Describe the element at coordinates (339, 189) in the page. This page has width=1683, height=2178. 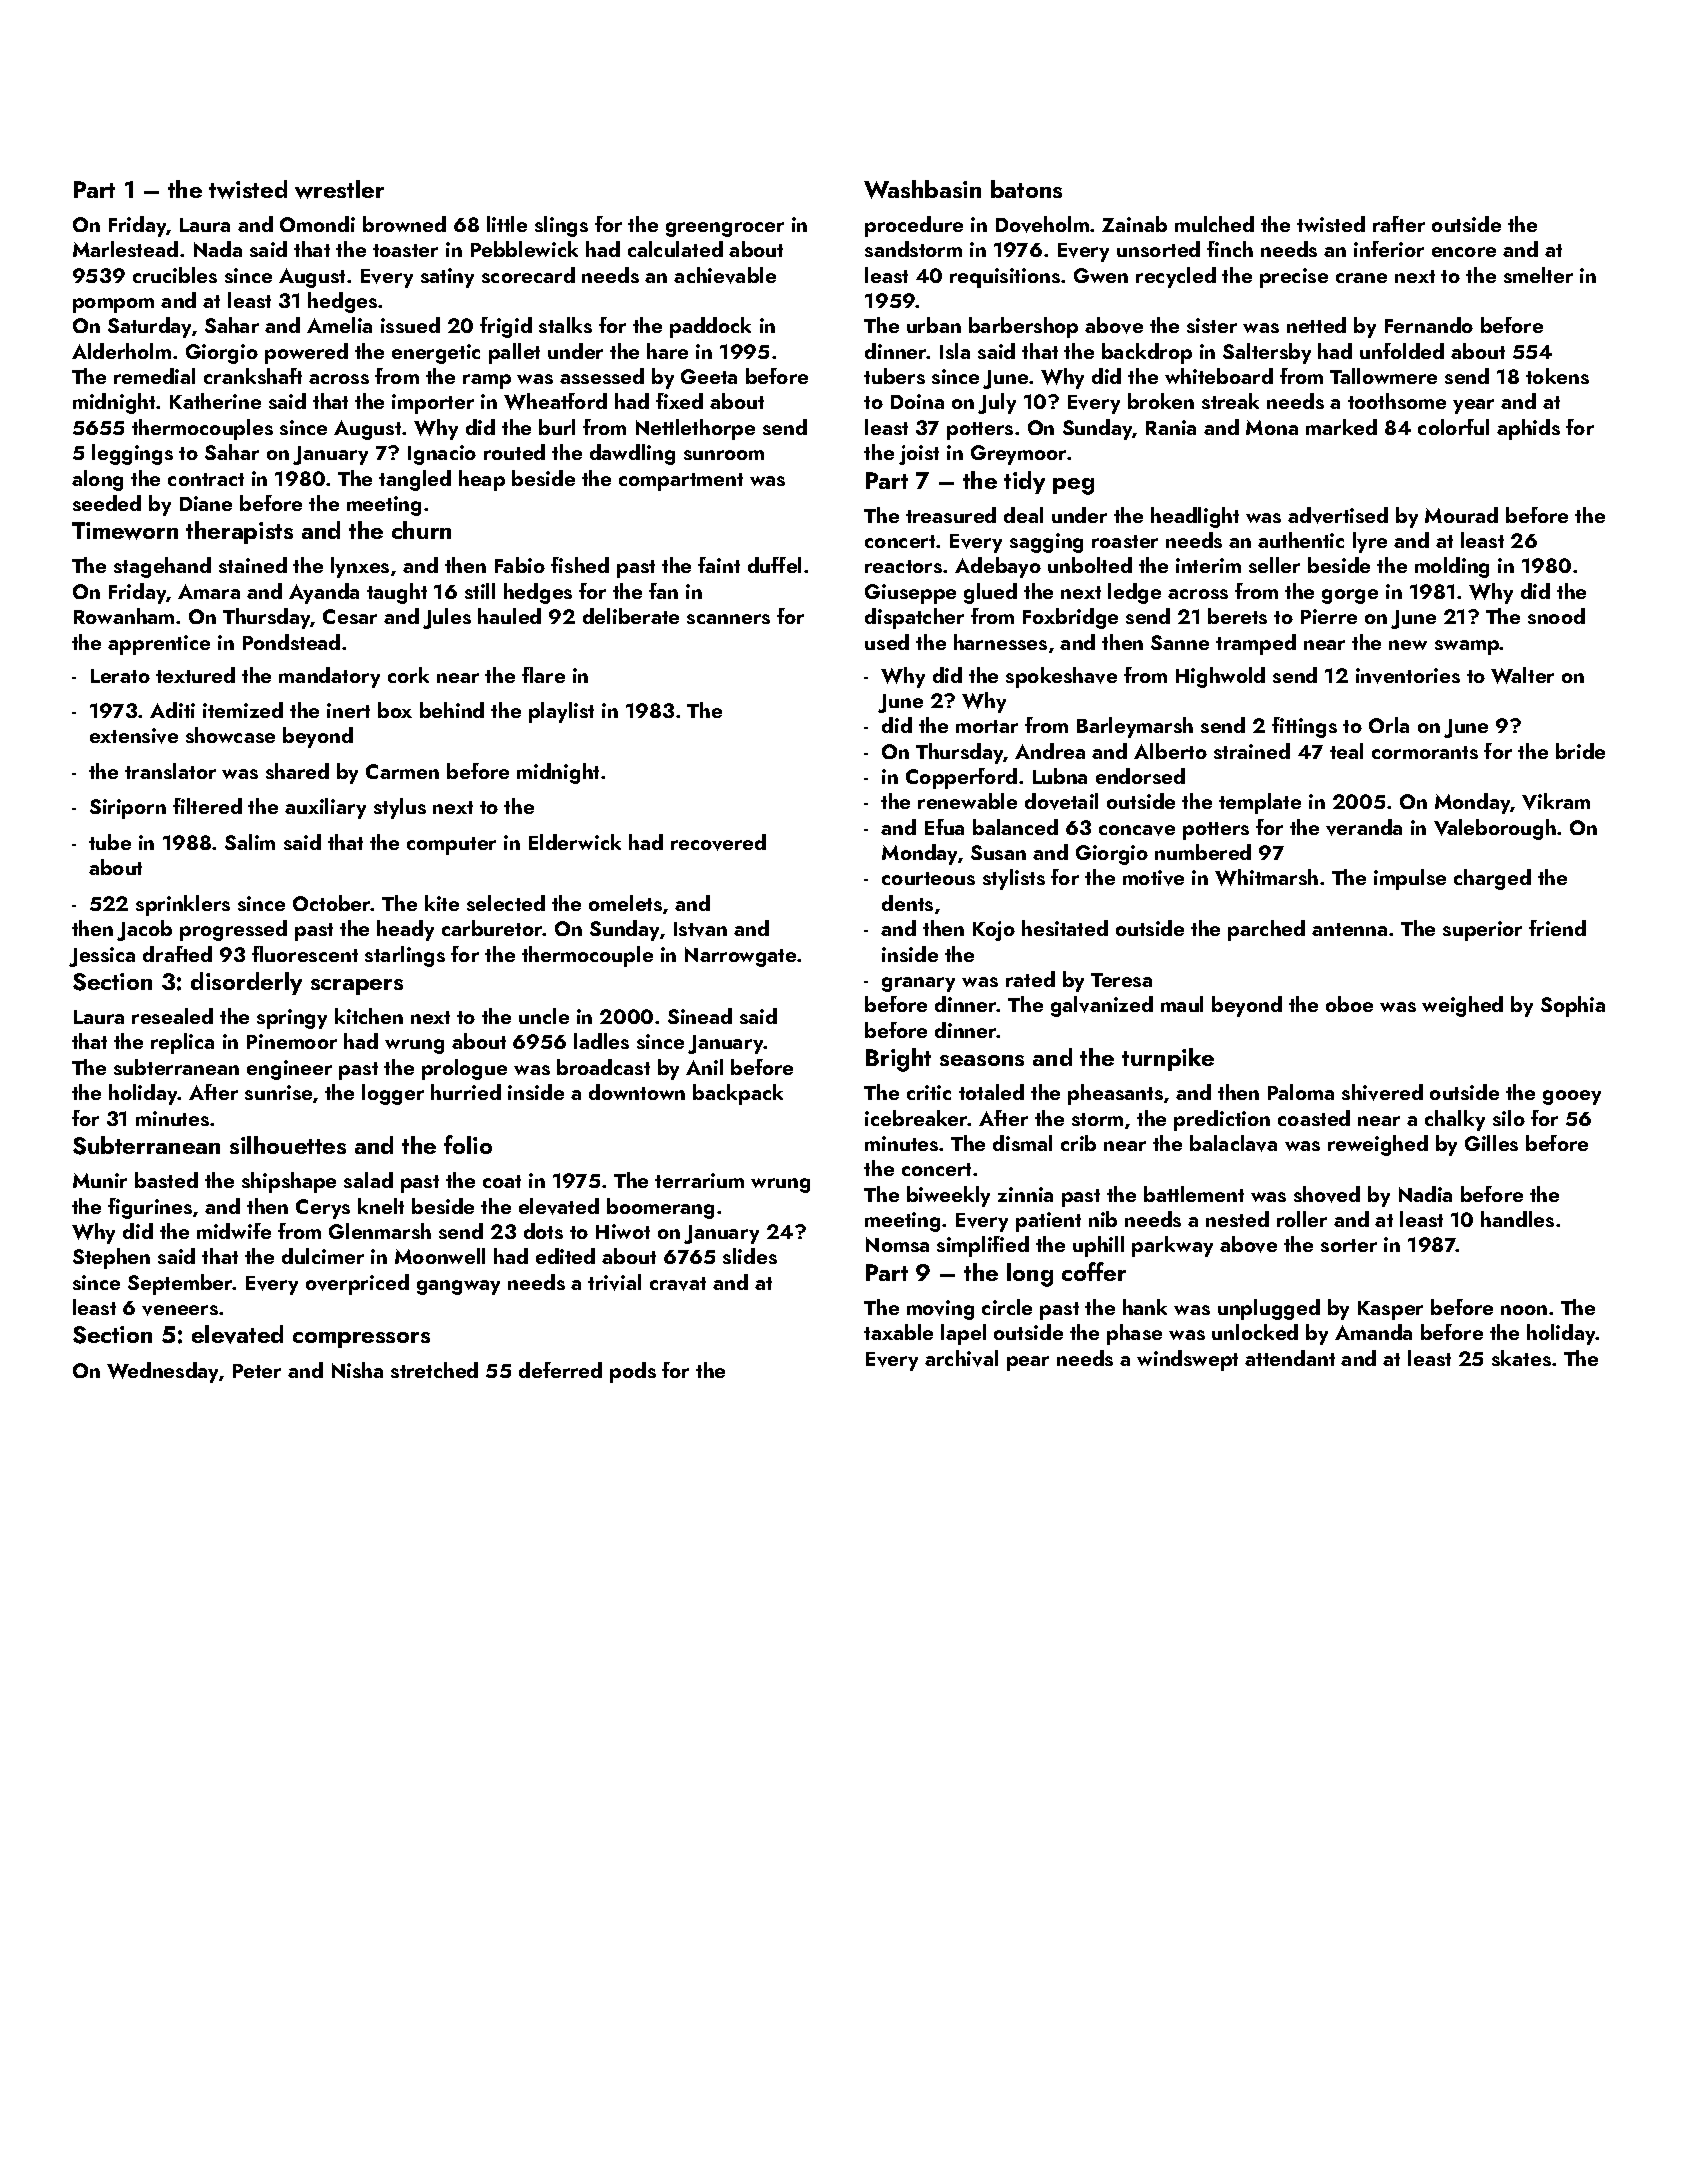
I see `wrestler` at that location.
